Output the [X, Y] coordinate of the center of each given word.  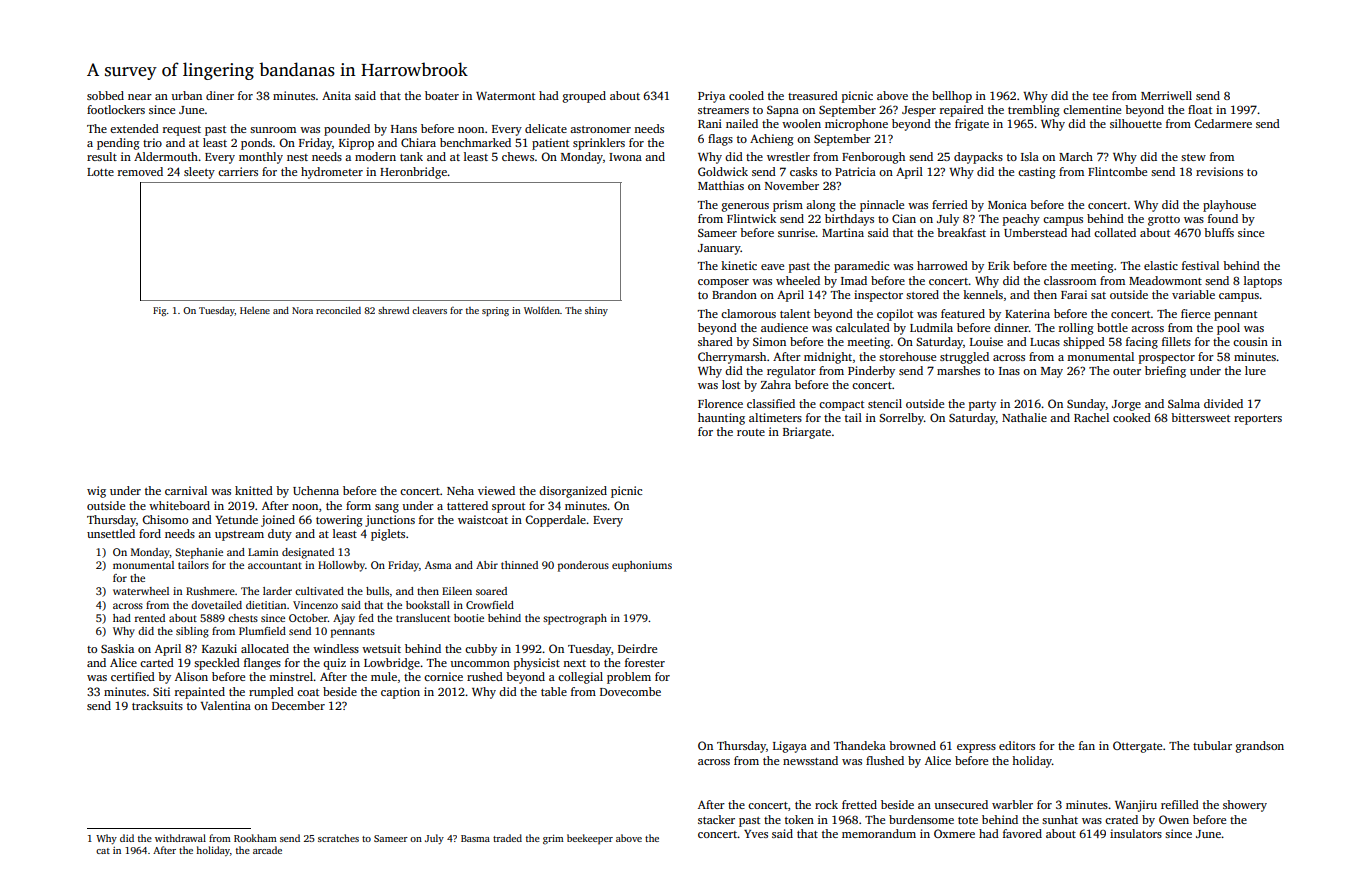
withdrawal [180, 838]
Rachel [1091, 417]
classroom [1070, 280]
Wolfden [542, 310]
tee [1100, 96]
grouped [584, 97]
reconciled [338, 310]
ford [150, 533]
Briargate [807, 433]
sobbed [105, 95]
